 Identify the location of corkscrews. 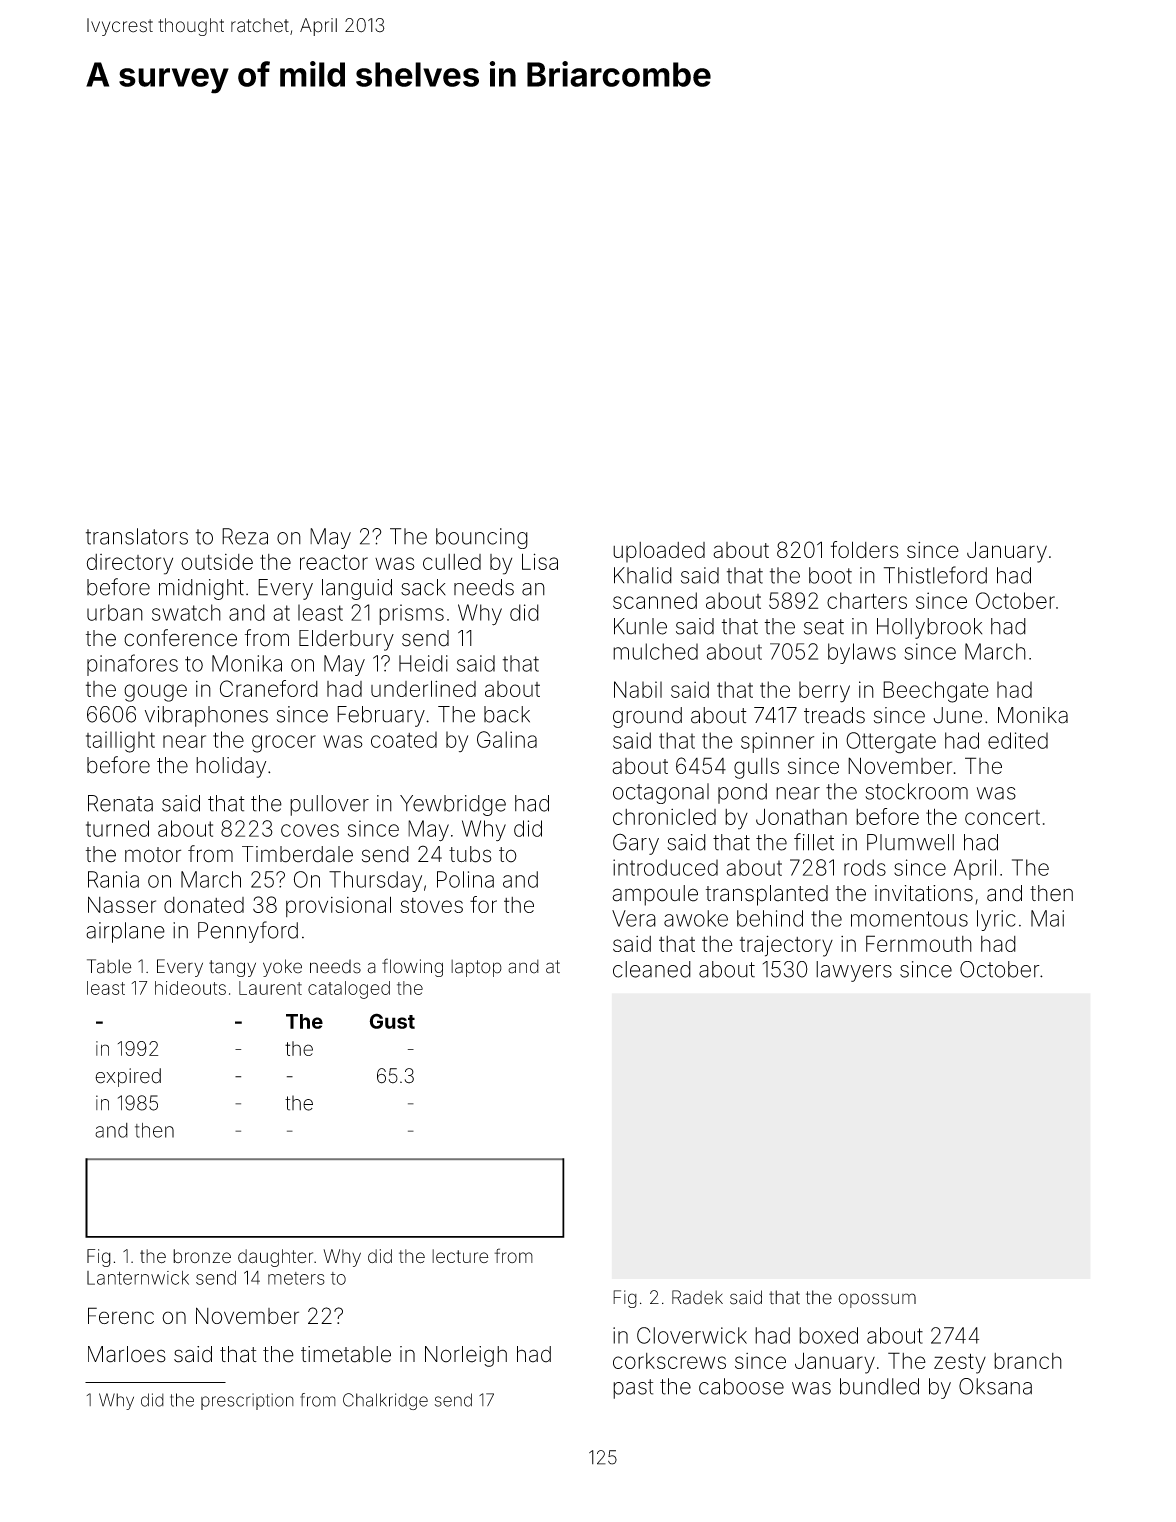
(669, 1361).
